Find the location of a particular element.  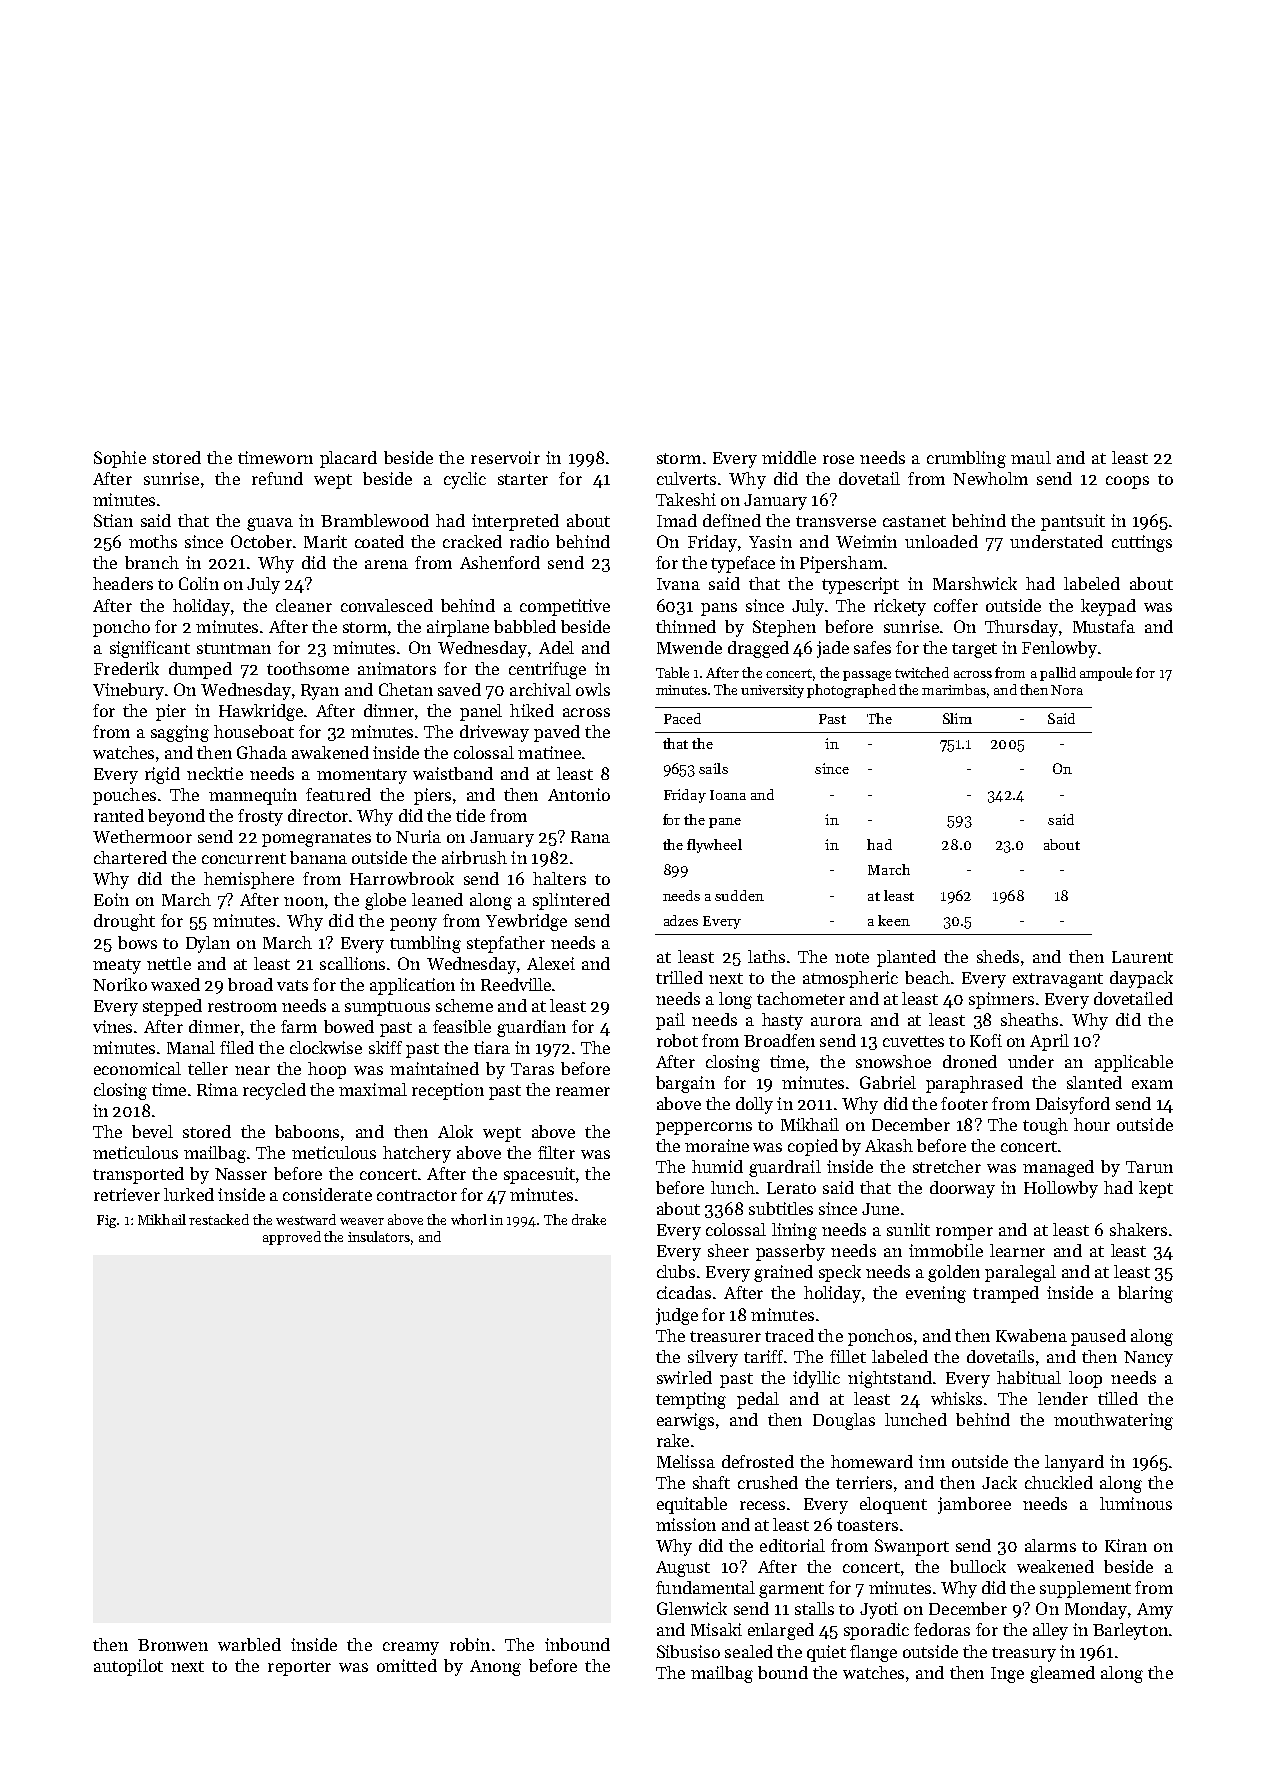

June is located at coordinates (880, 1209).
